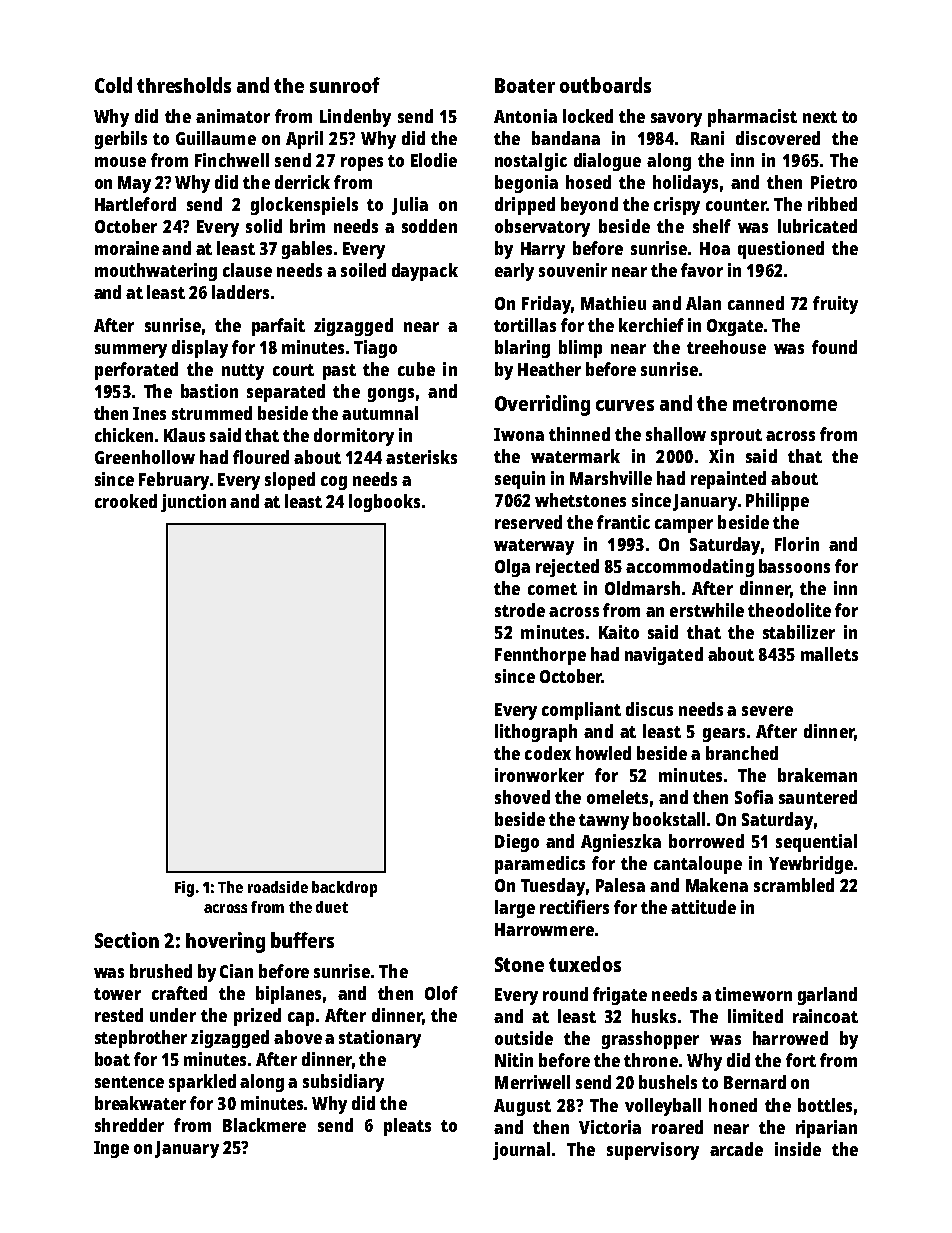 Image resolution: width=952 pixels, height=1233 pixels. What do you see at coordinates (184, 889) in the screenshot?
I see `Fig` at bounding box center [184, 889].
